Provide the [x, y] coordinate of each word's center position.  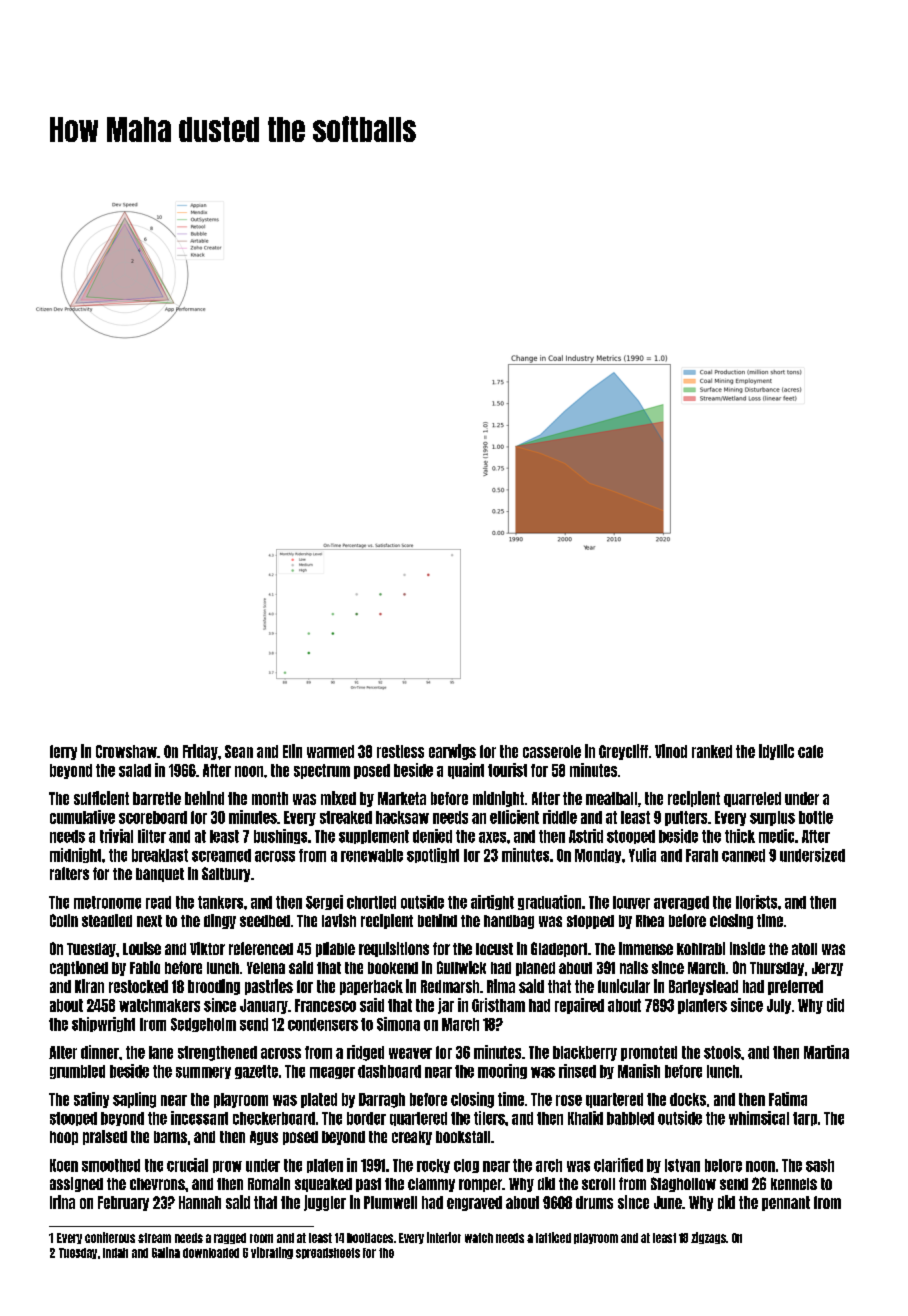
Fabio [145, 967]
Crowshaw [126, 751]
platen [325, 1166]
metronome [107, 902]
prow [227, 1167]
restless [400, 751]
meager [332, 1073]
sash [820, 1165]
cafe [810, 751]
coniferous [110, 1237]
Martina [826, 1052]
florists [756, 902]
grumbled [77, 1072]
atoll [804, 949]
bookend [393, 968]
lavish [339, 920]
